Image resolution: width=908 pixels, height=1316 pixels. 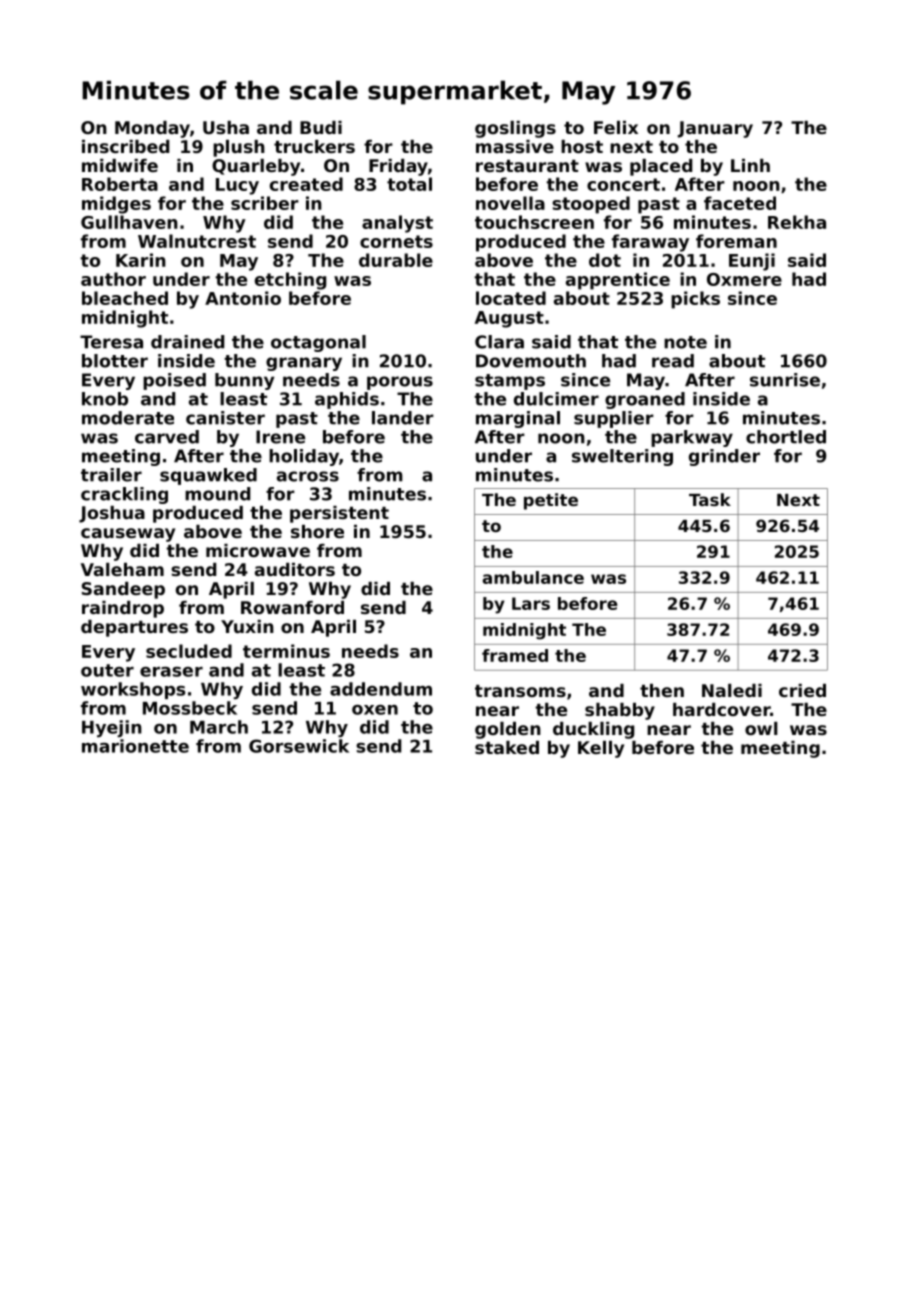 I want to click on read, so click(x=673, y=361).
